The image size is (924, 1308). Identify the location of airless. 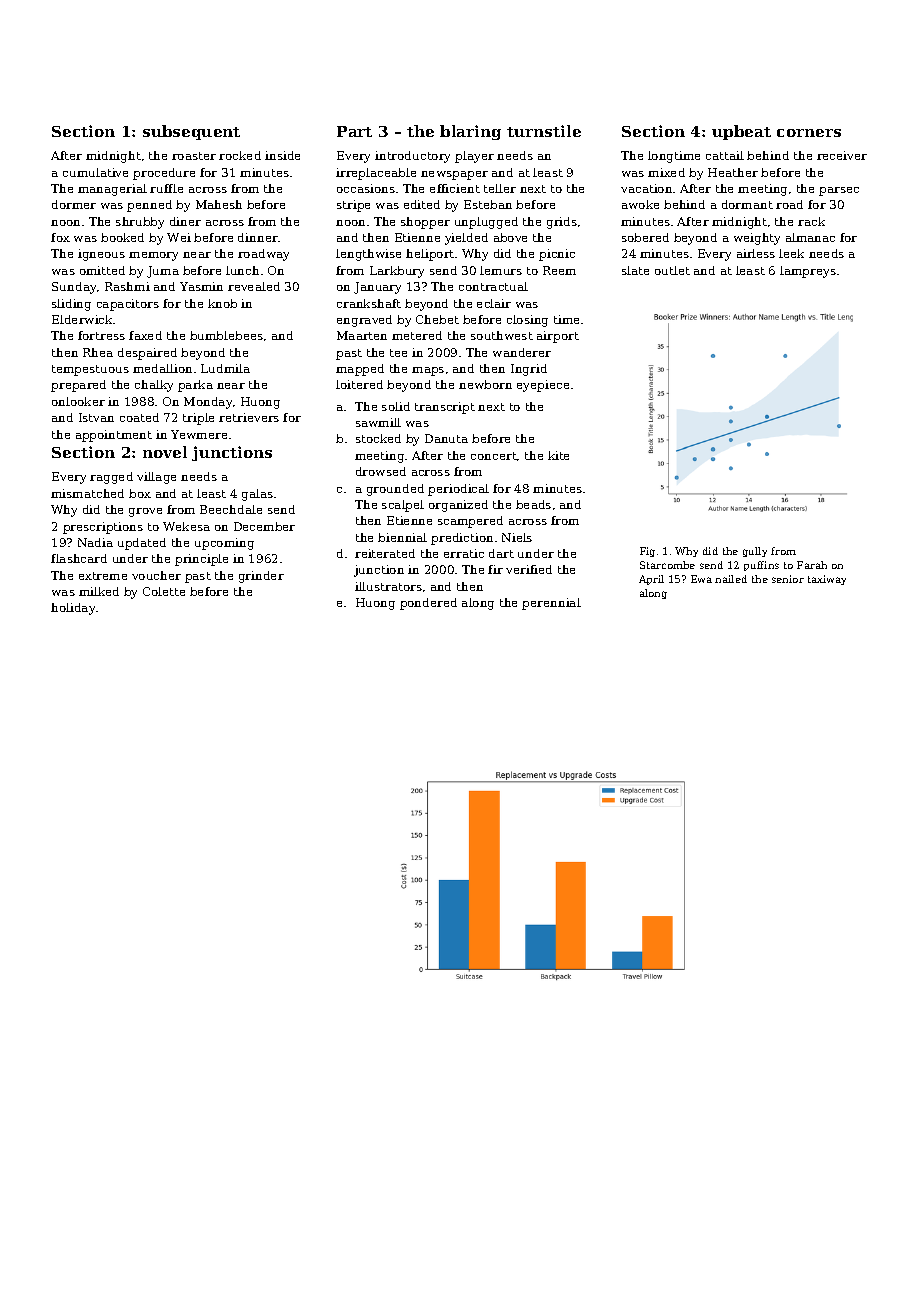
(756, 253).
